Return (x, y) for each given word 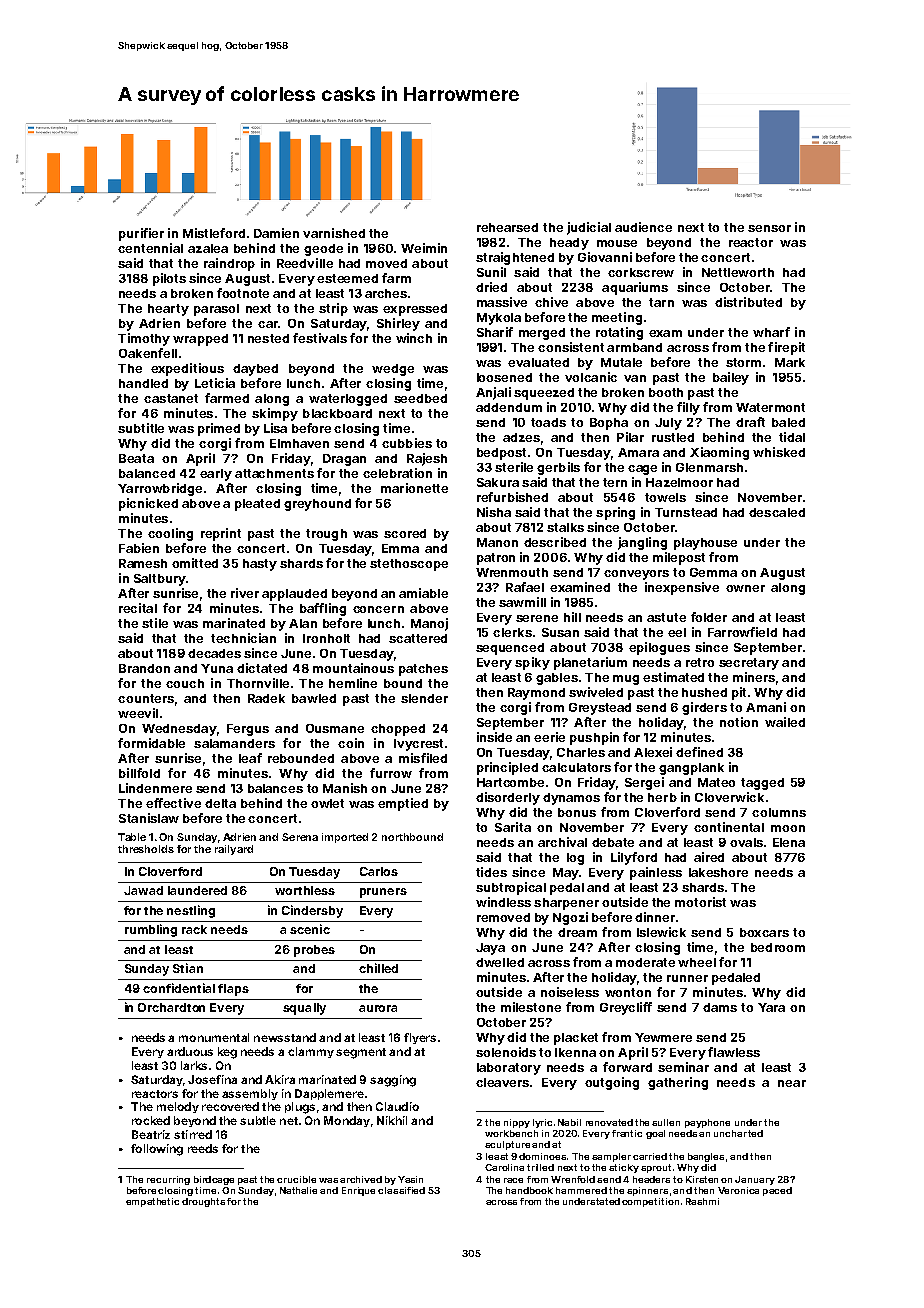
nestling (191, 911)
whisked (779, 452)
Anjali (493, 393)
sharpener (566, 904)
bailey (731, 378)
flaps (233, 990)
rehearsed (507, 227)
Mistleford (214, 233)
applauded (294, 595)
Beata (136, 458)
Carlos (379, 871)
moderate (645, 962)
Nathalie (298, 1190)
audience (643, 227)
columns (779, 812)
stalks (565, 527)
